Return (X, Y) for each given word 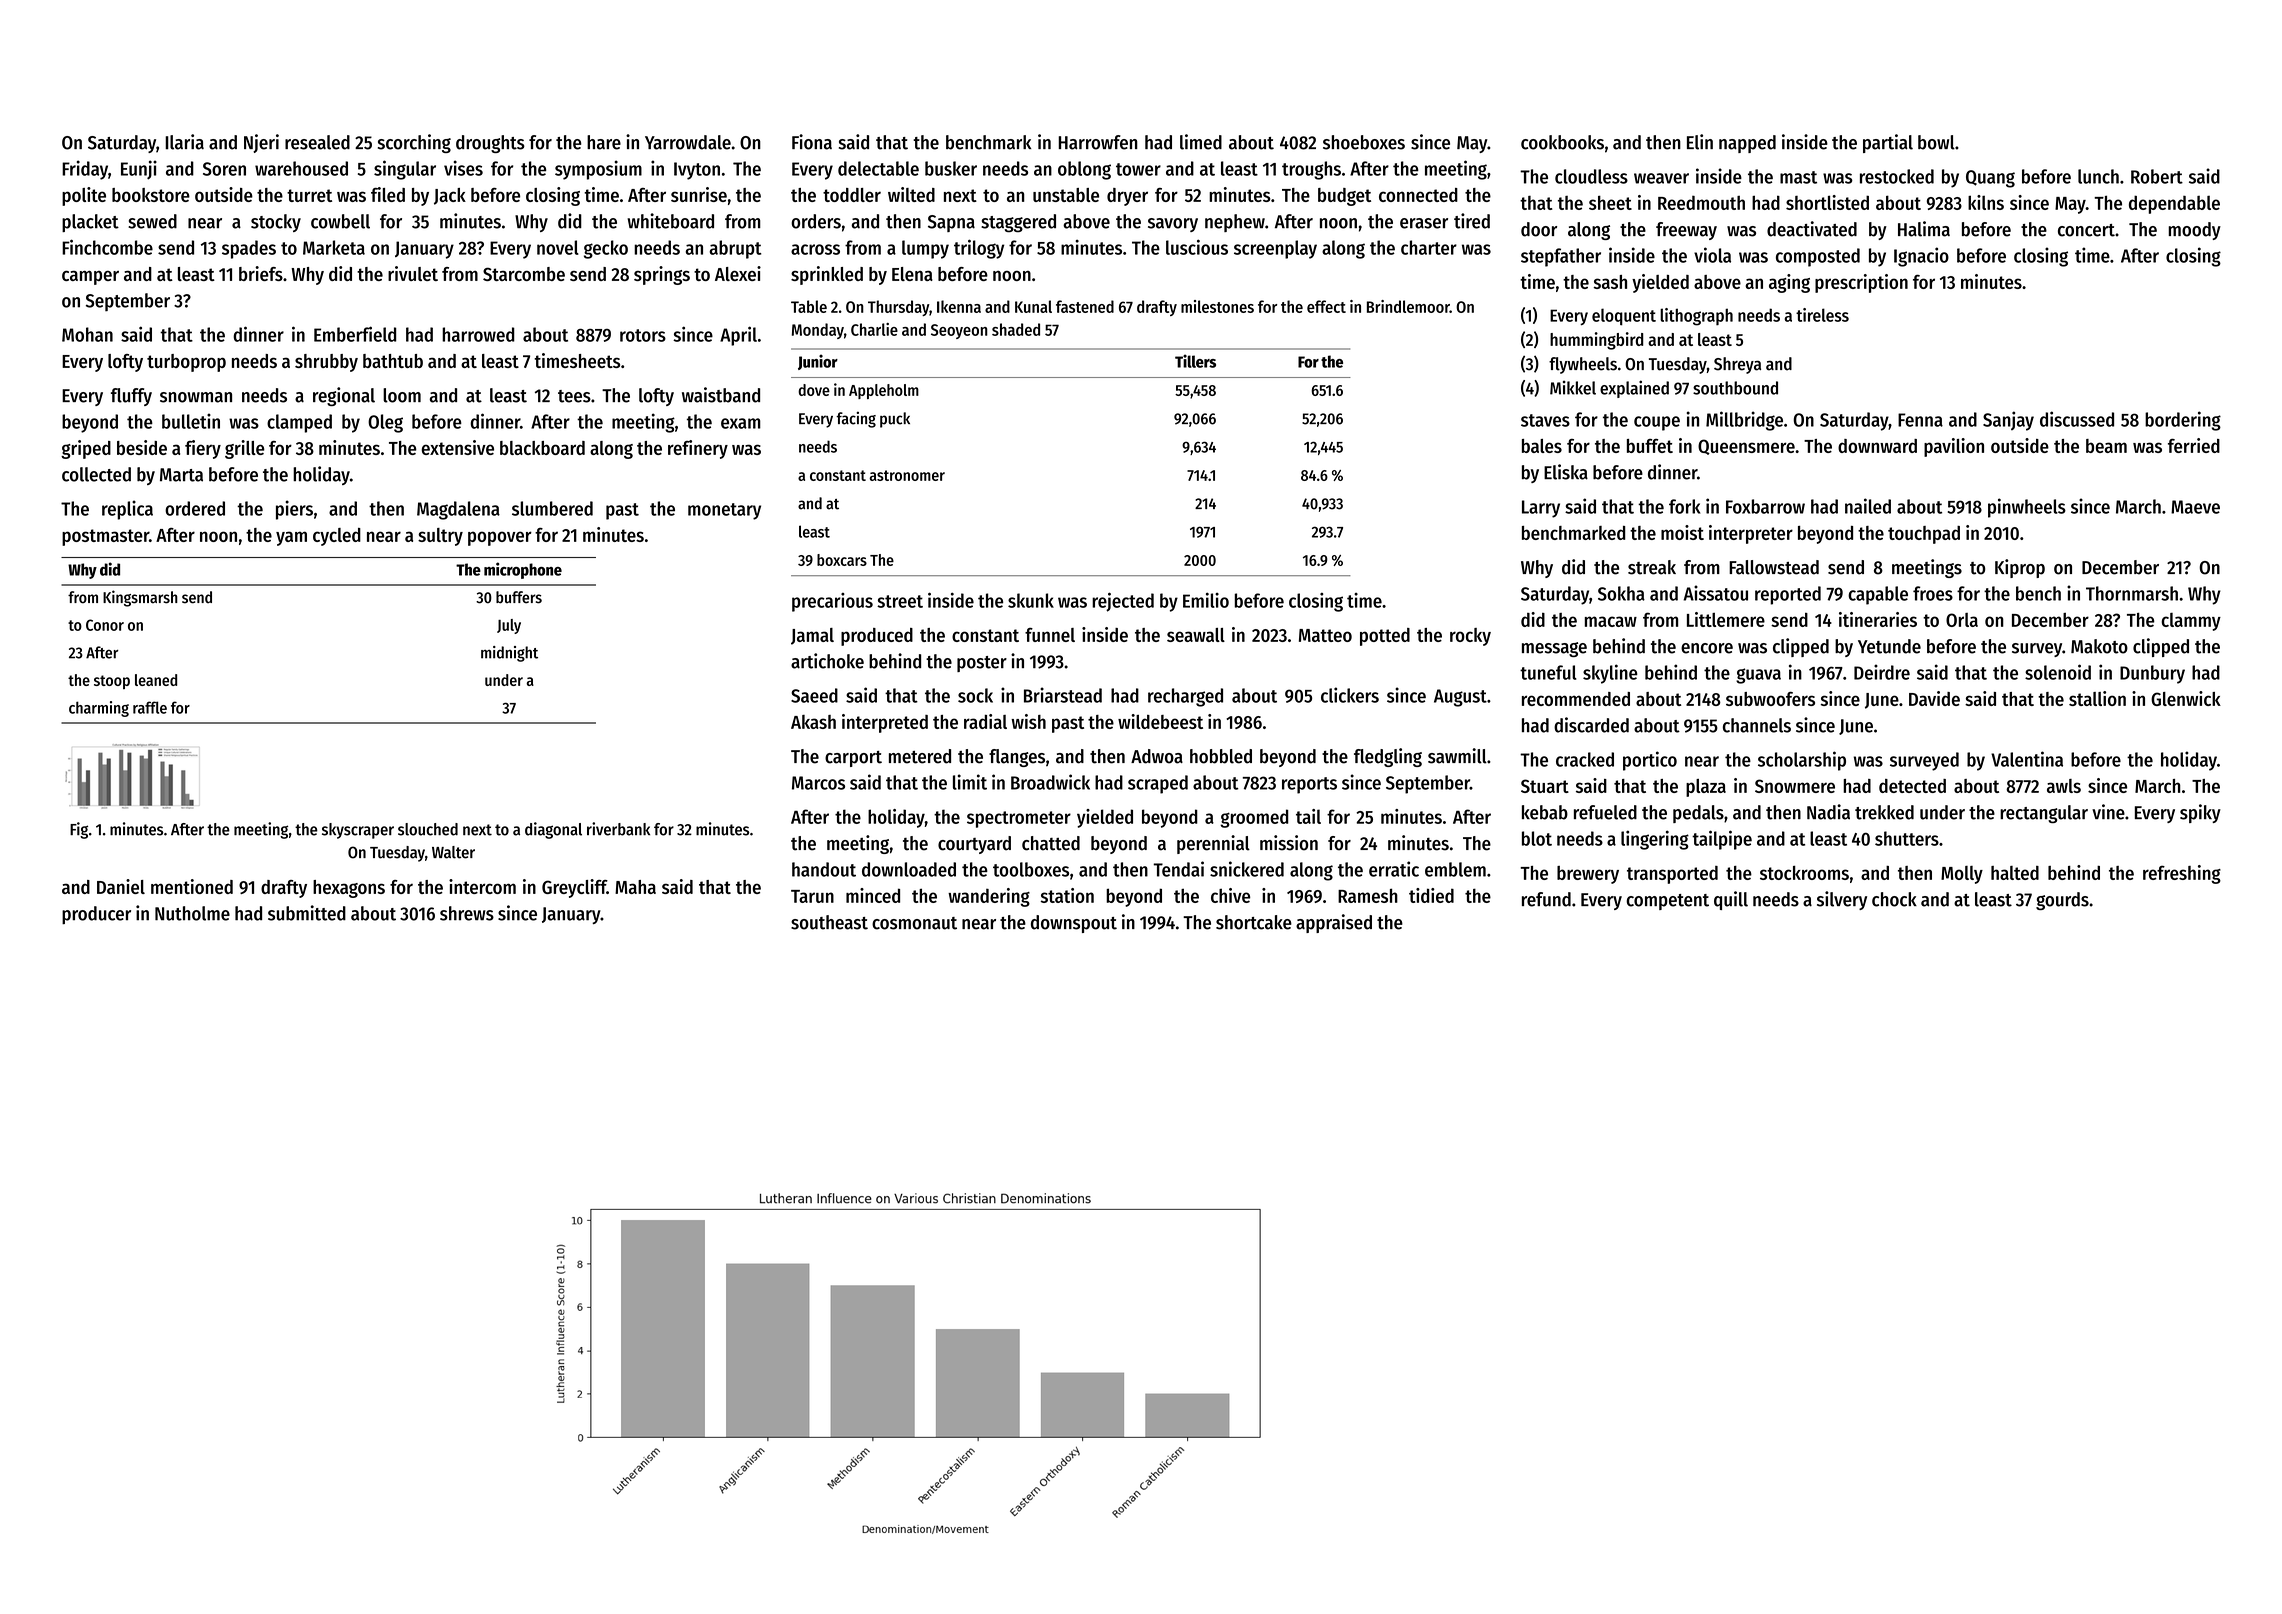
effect (1326, 306)
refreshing (2182, 874)
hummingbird (1597, 341)
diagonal (553, 830)
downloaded (909, 869)
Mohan (87, 334)
